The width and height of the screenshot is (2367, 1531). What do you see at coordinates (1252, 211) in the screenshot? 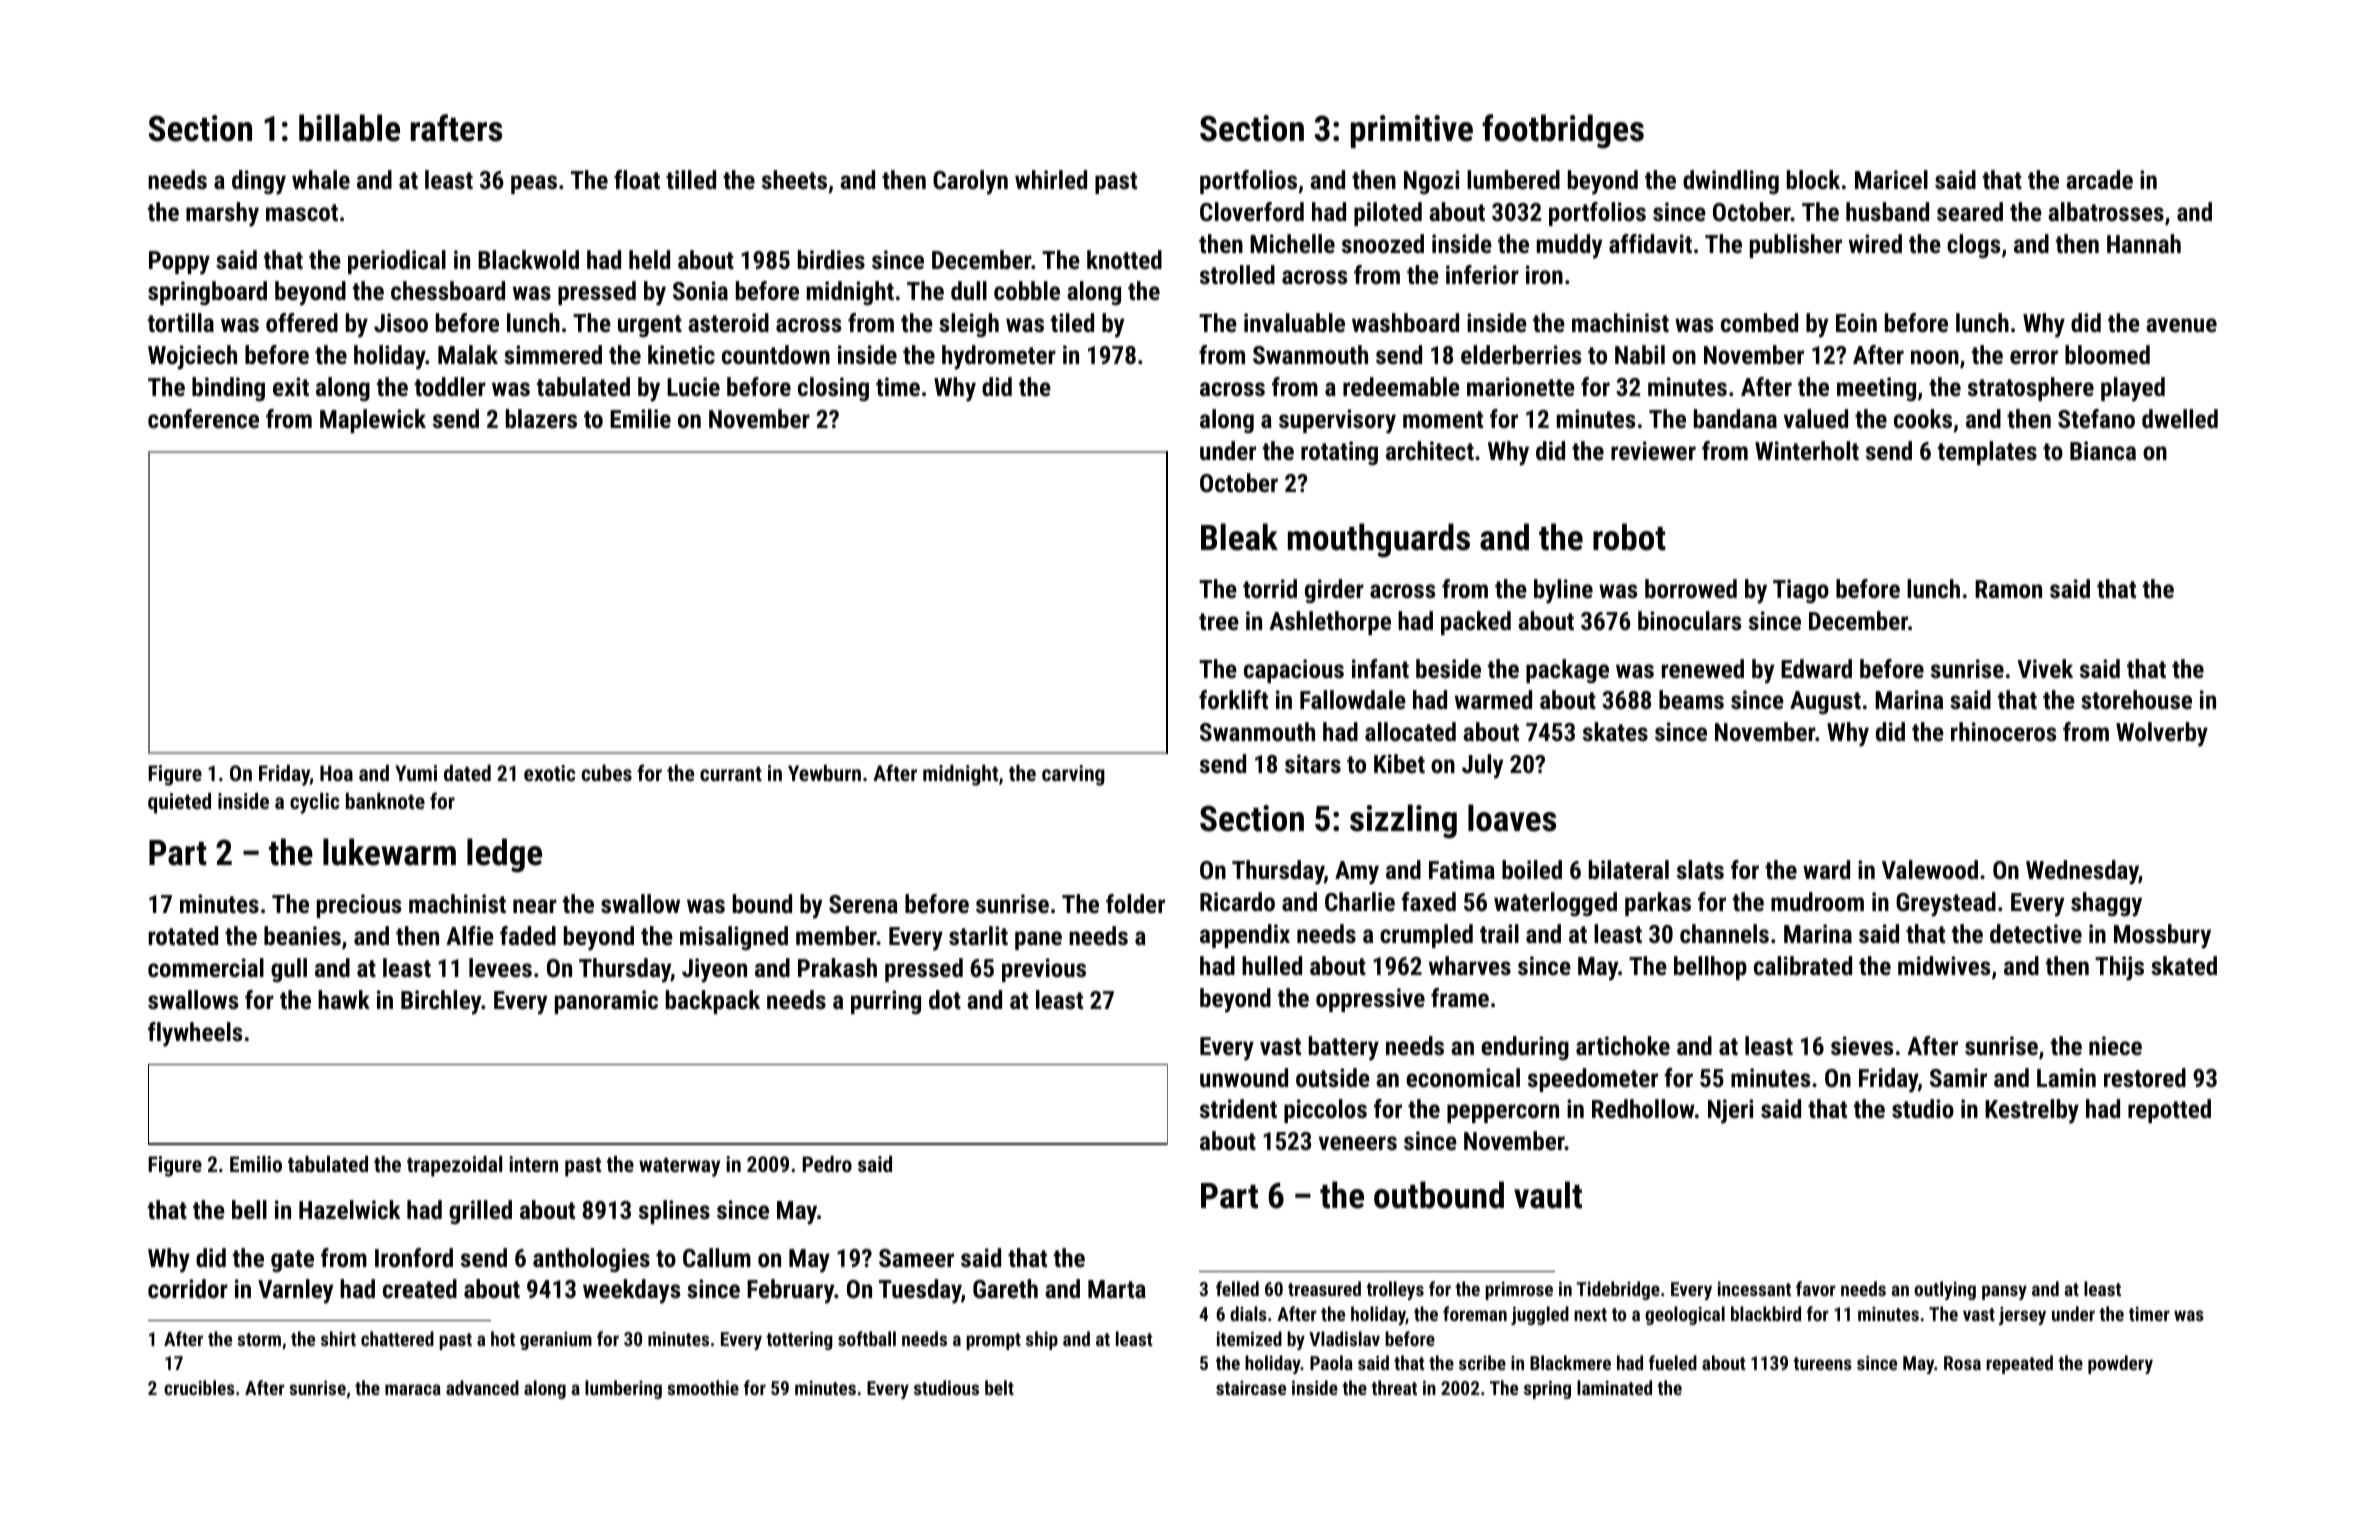
I see `Cloverford` at bounding box center [1252, 211].
